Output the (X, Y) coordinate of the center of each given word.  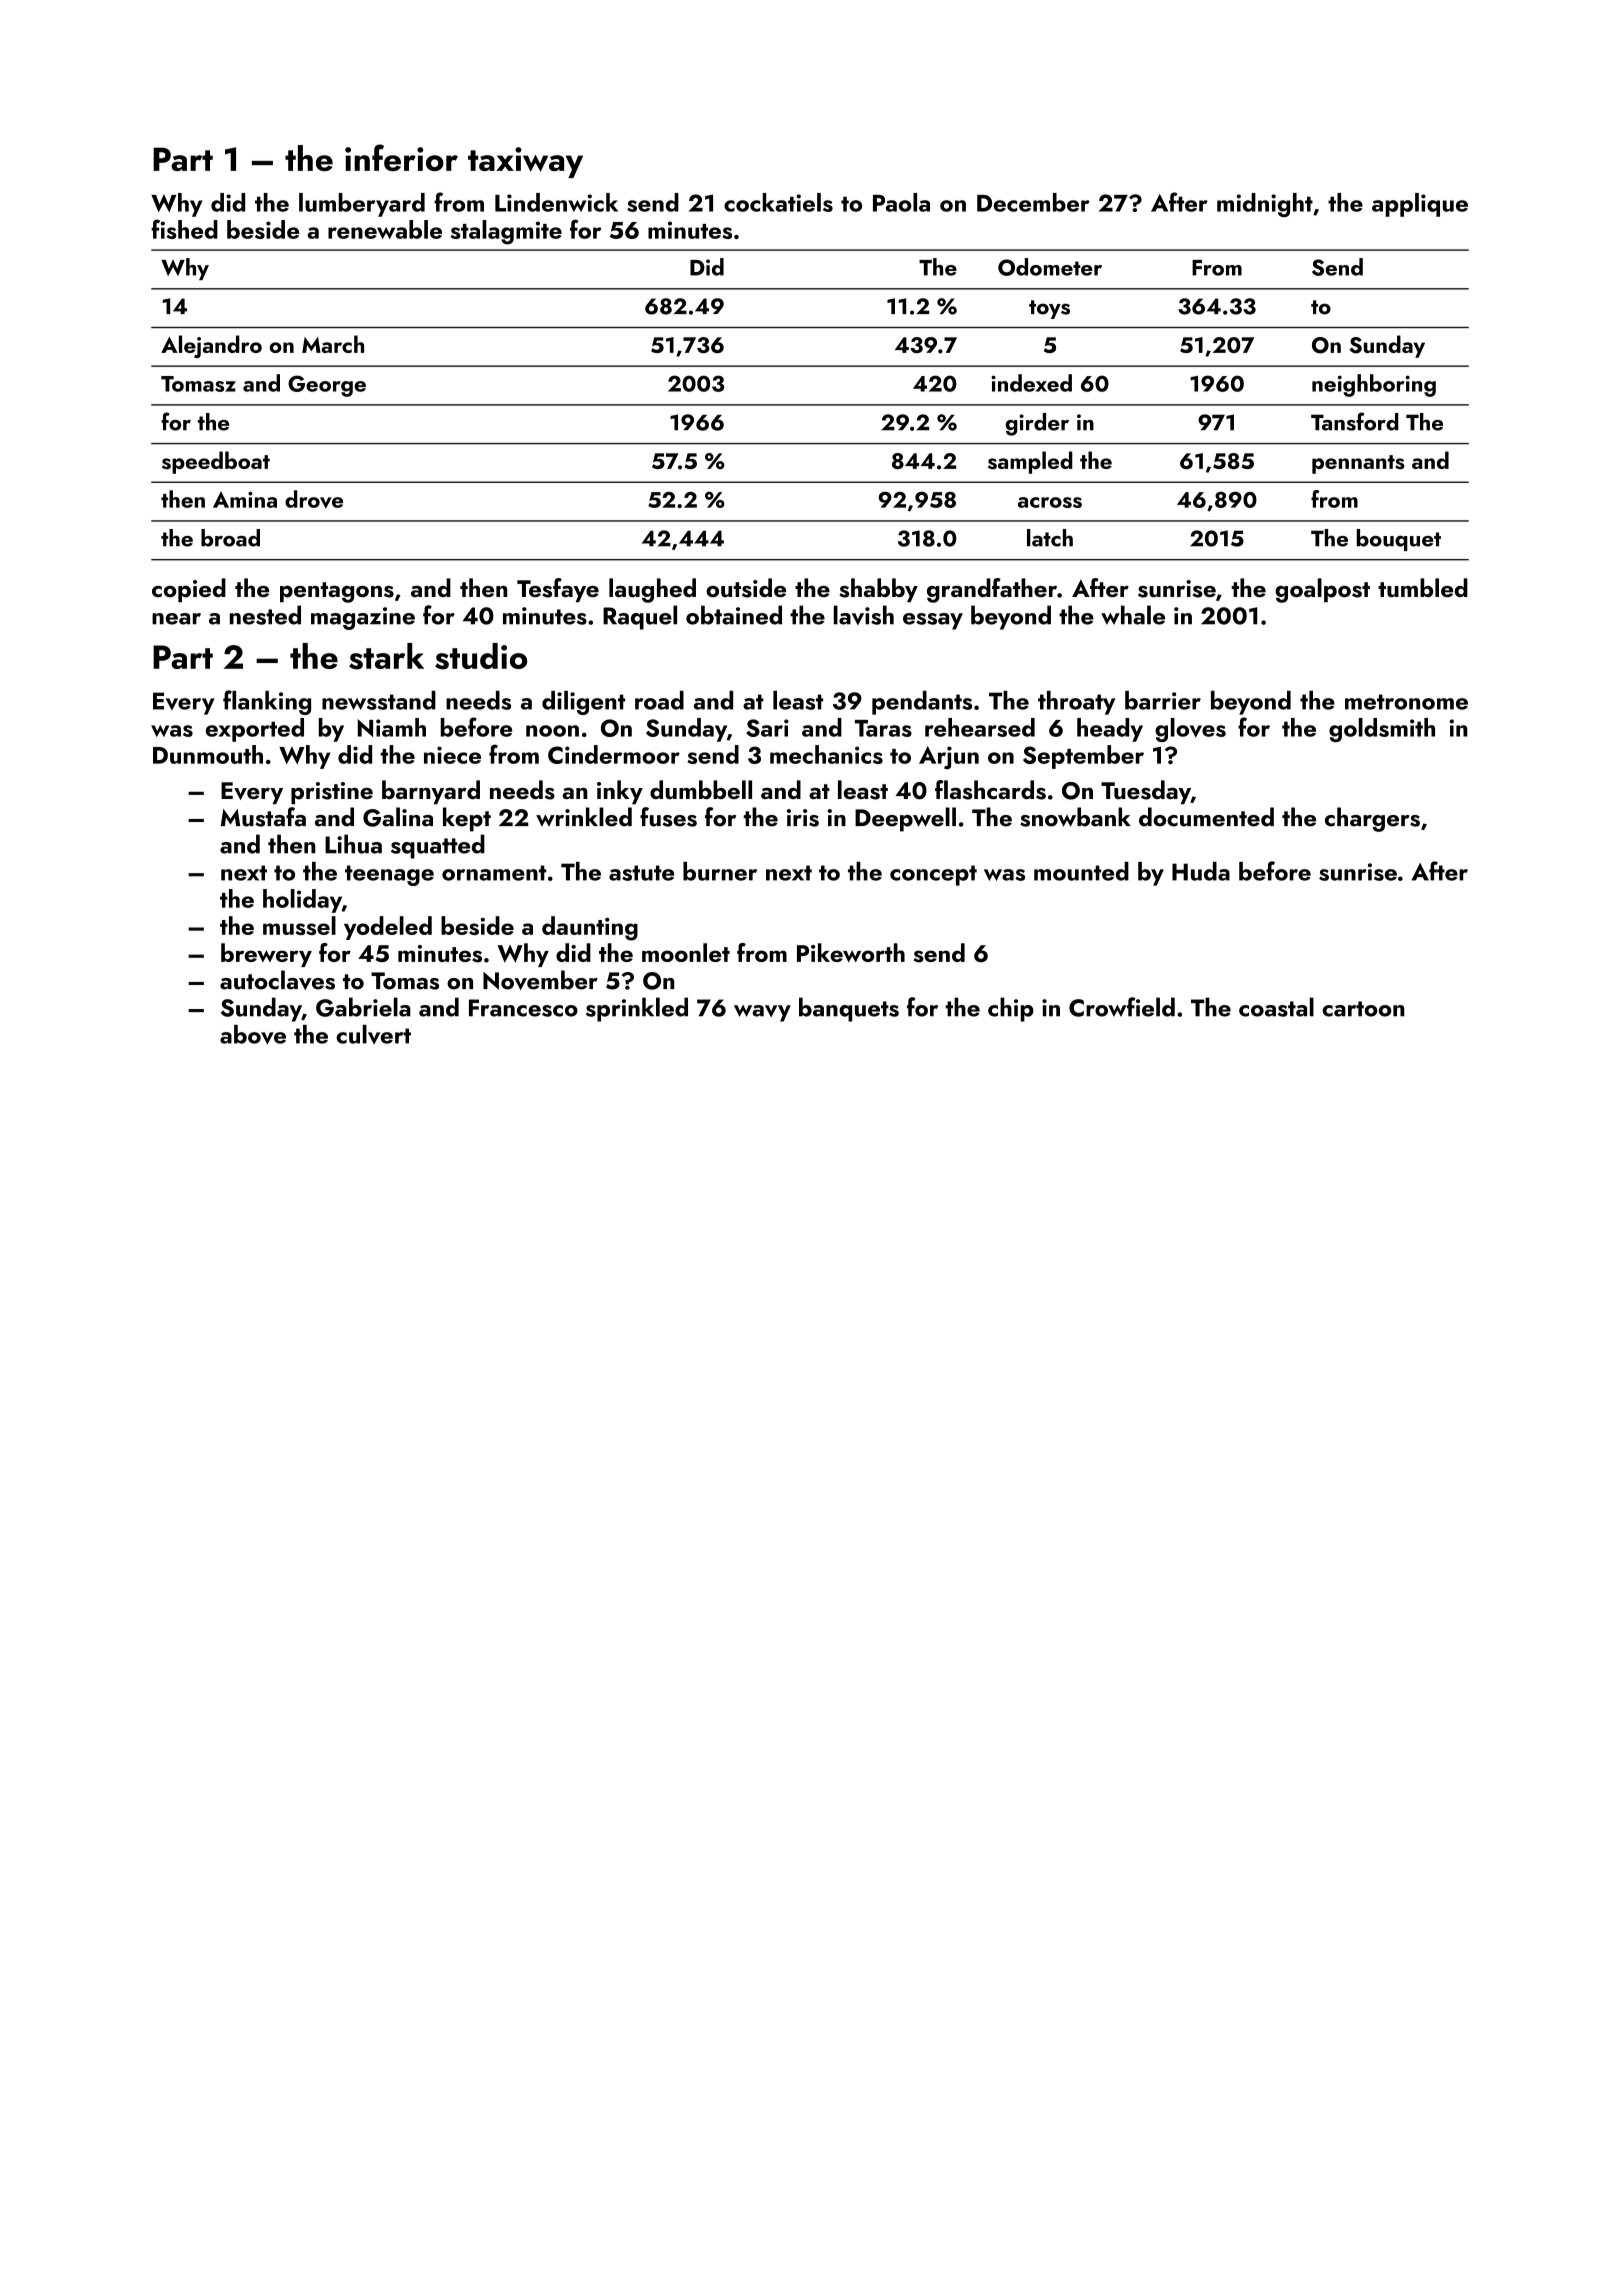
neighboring (1374, 385)
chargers (1372, 819)
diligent (583, 703)
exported (255, 730)
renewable (385, 229)
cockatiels (778, 202)
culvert (373, 1034)
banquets (849, 1009)
